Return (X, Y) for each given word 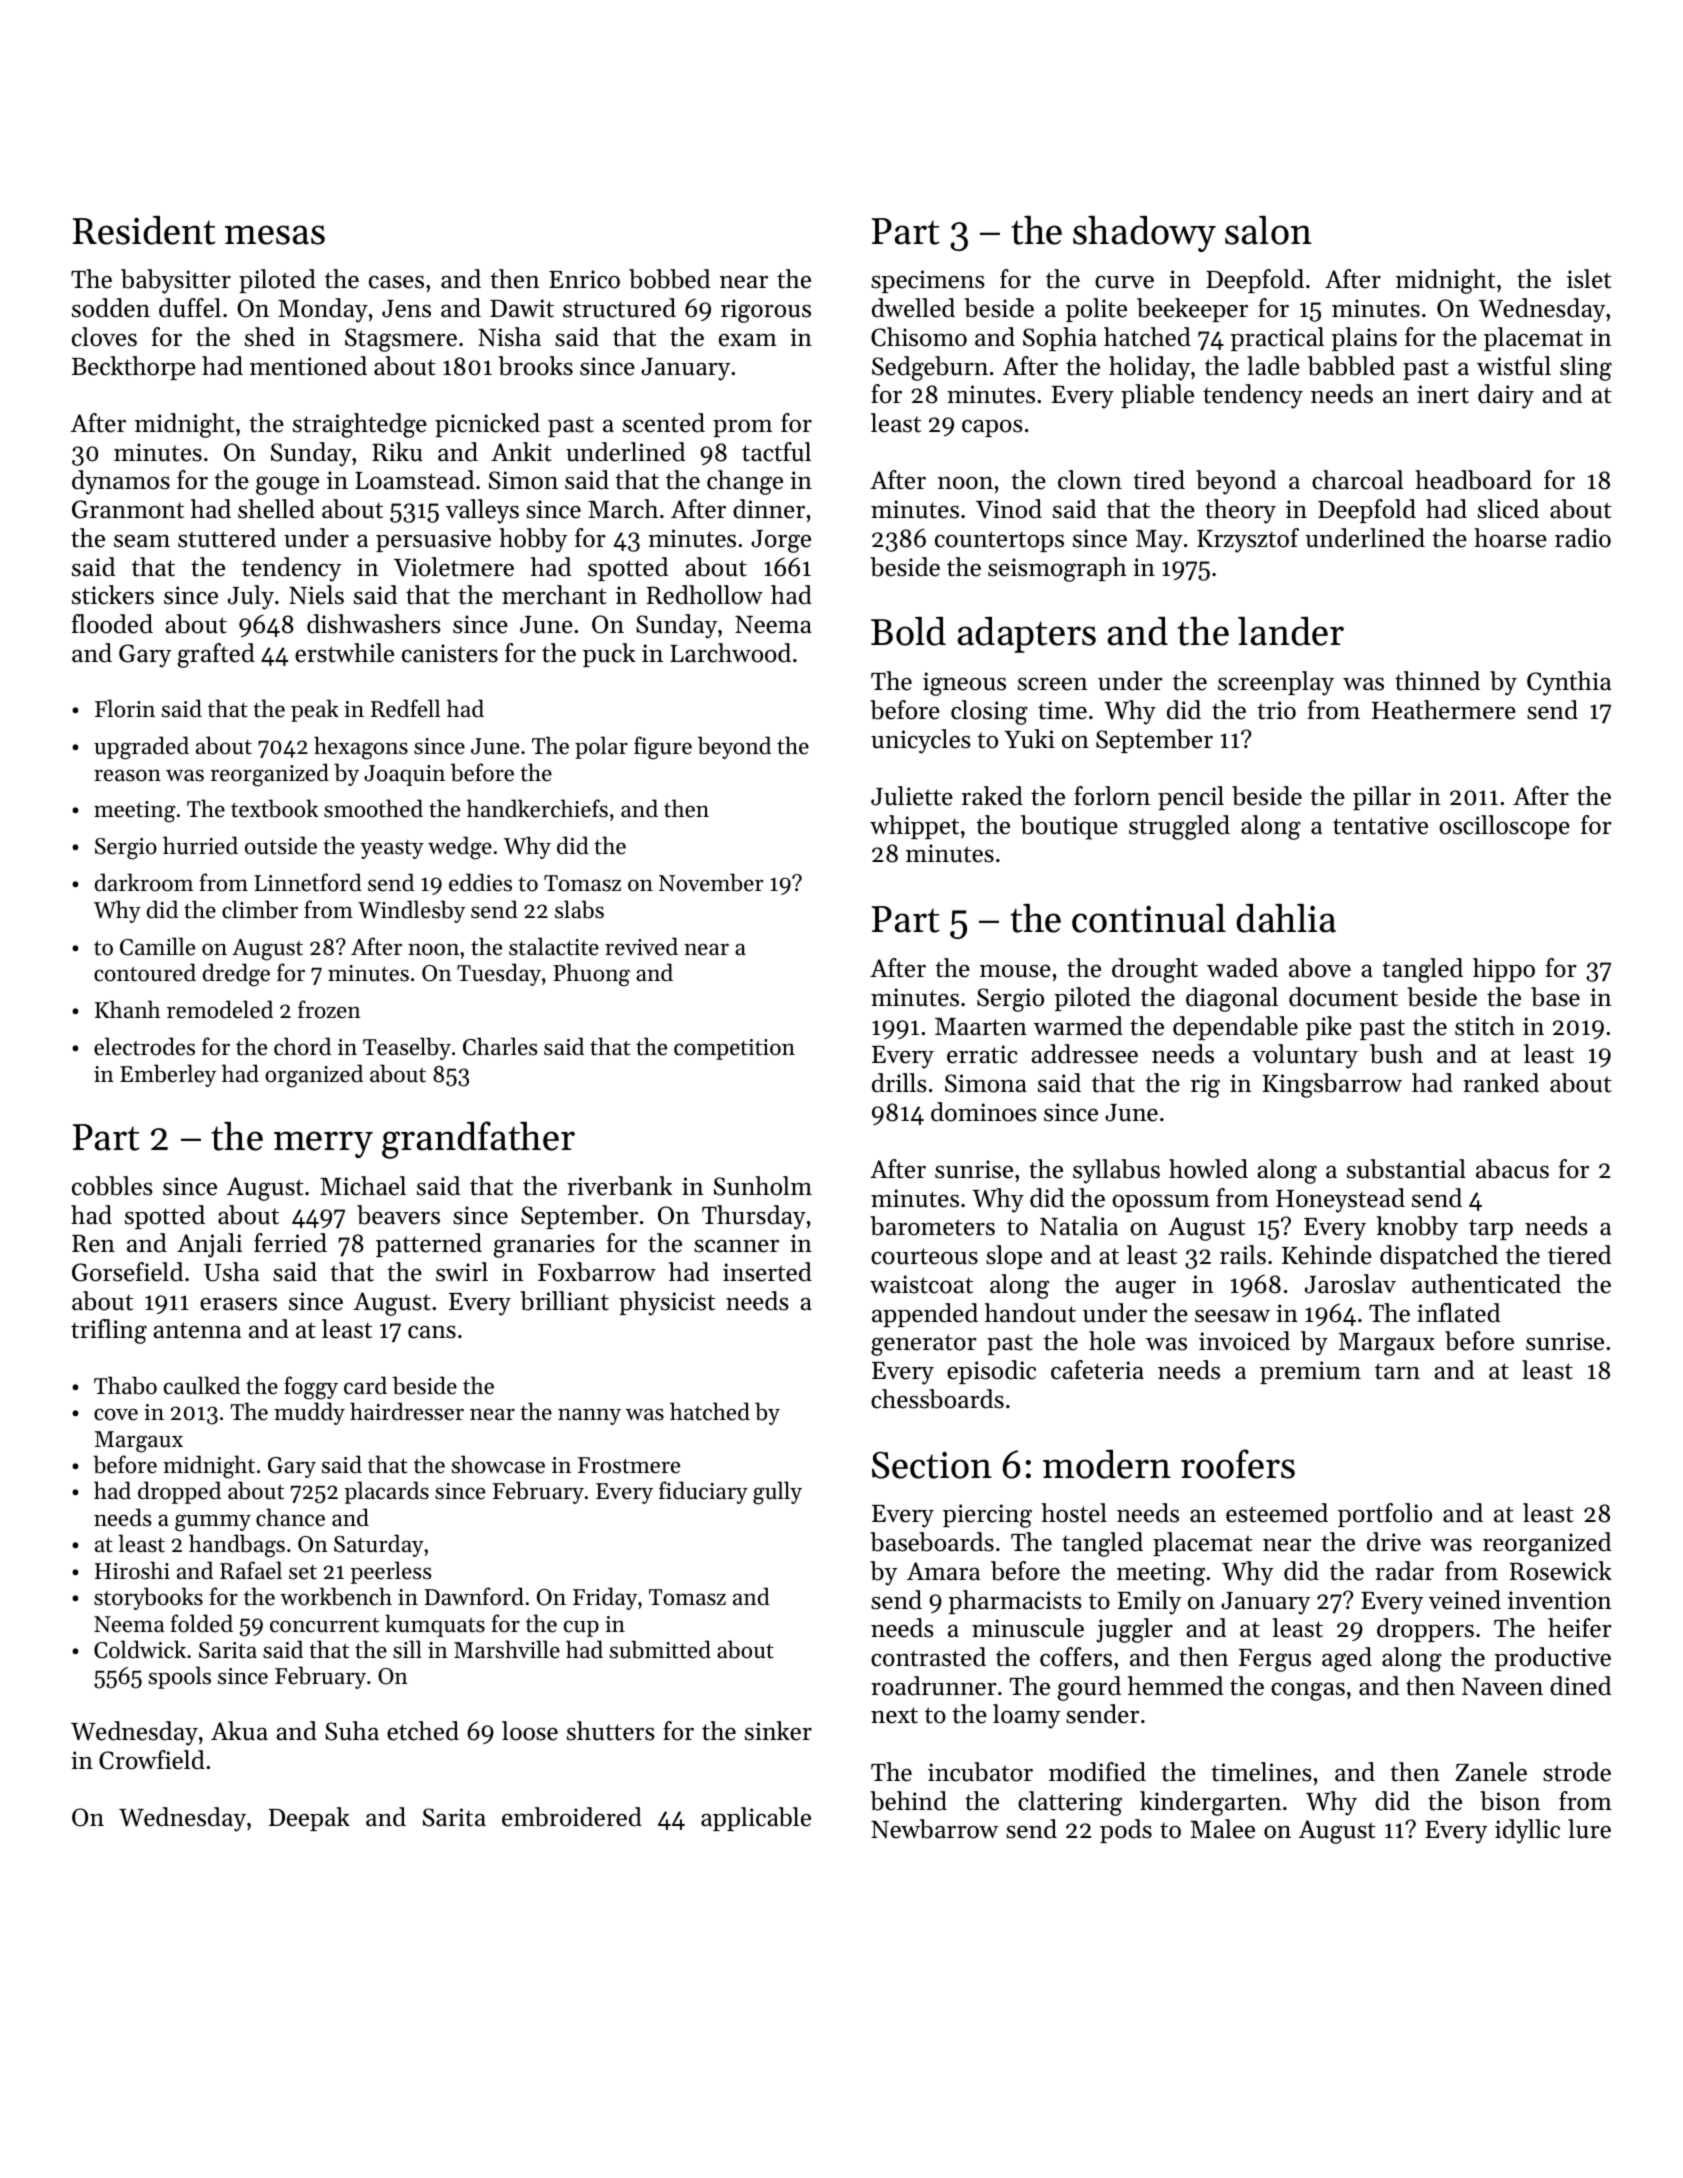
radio (1583, 538)
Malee (1222, 1829)
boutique (1069, 827)
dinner (769, 509)
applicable (756, 1819)
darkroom (144, 882)
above (1320, 968)
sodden (111, 308)
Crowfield (152, 1760)
